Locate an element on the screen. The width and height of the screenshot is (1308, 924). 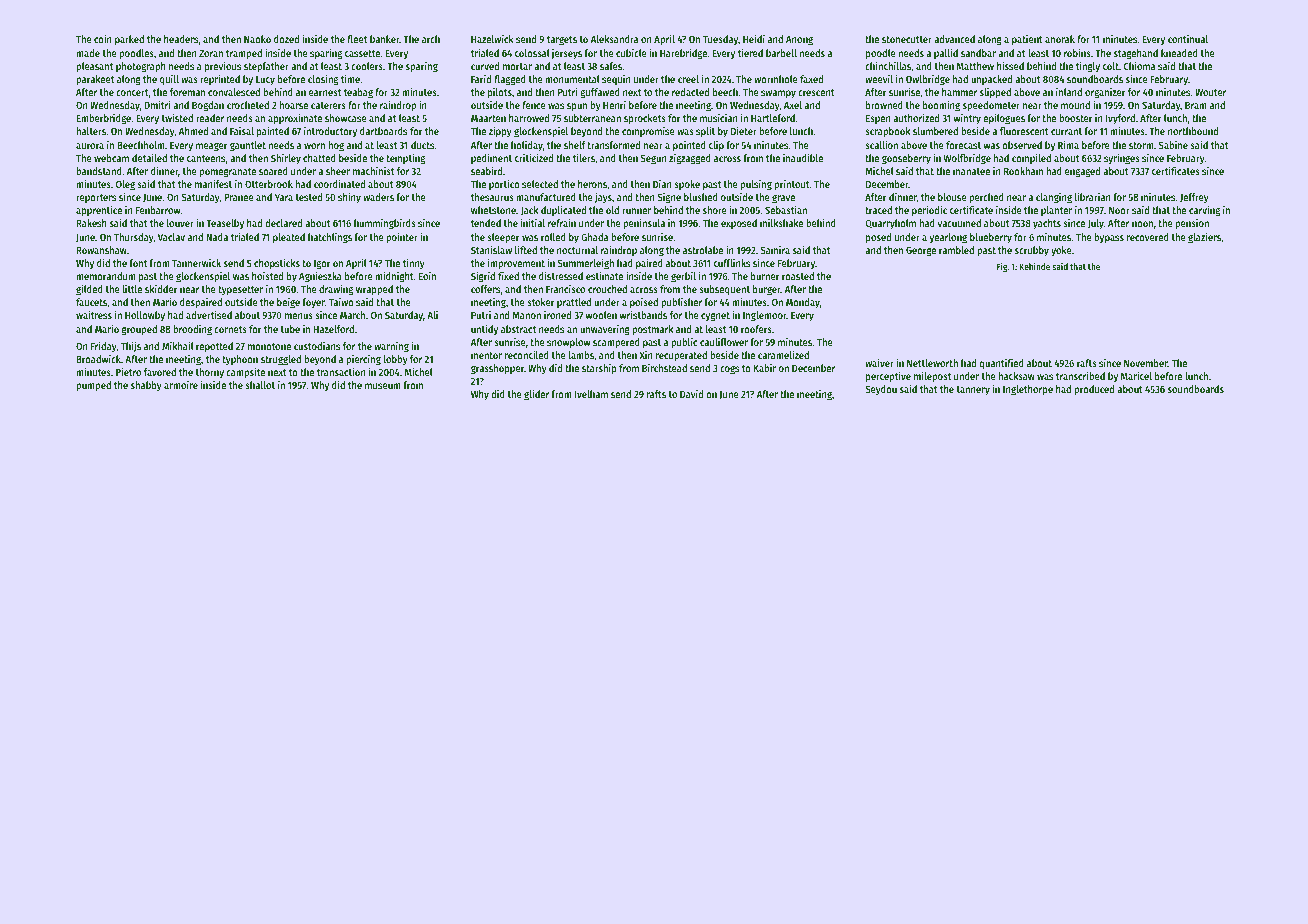
librarian is located at coordinates (1093, 197).
